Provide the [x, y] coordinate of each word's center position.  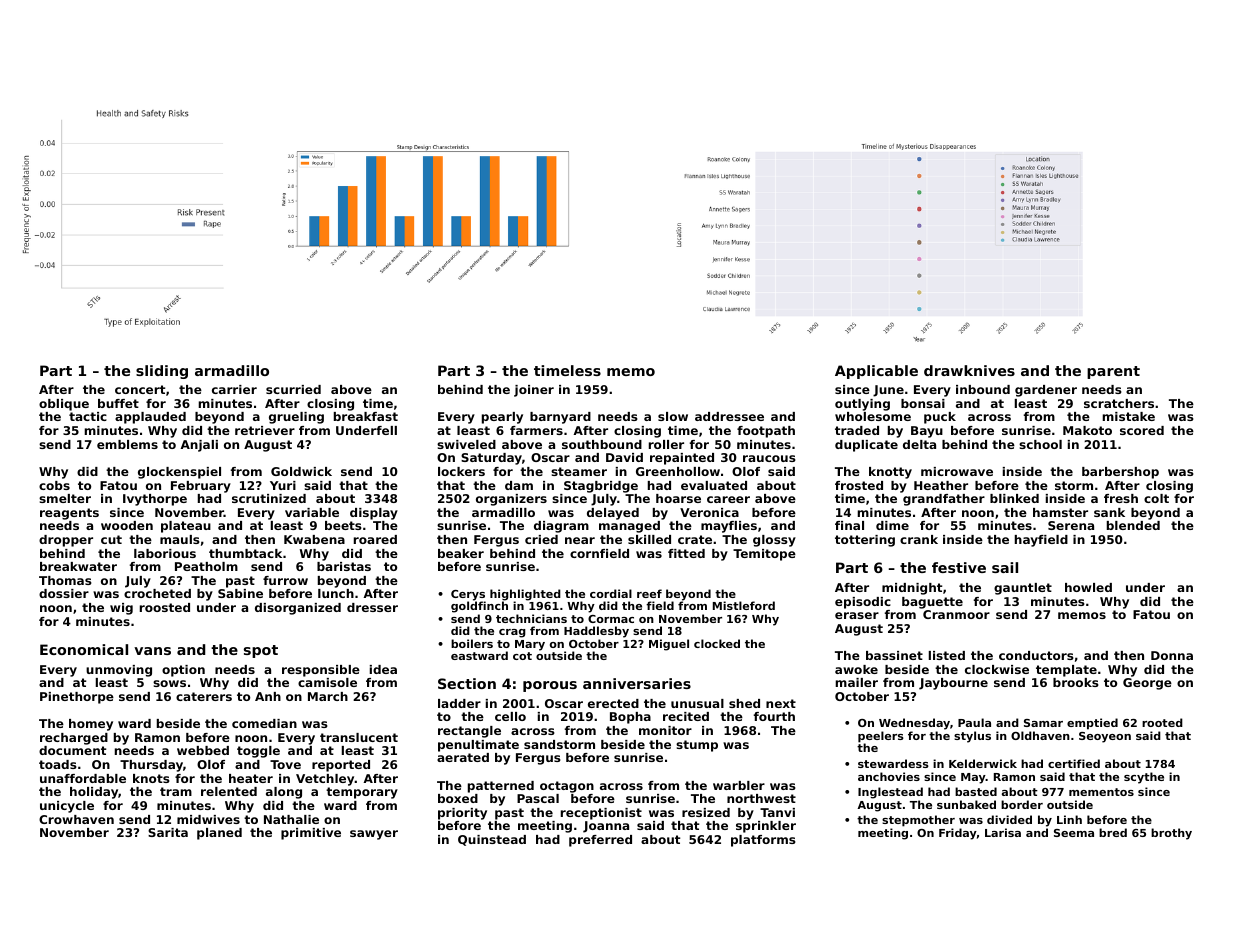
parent [1113, 372]
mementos [1101, 792]
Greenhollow [678, 471]
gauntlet [1023, 589]
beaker [461, 553]
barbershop [1120, 473]
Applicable [876, 372]
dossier [64, 593]
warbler [739, 785]
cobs [54, 485]
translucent [359, 737]
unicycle [67, 807]
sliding [162, 372]
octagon [567, 787]
